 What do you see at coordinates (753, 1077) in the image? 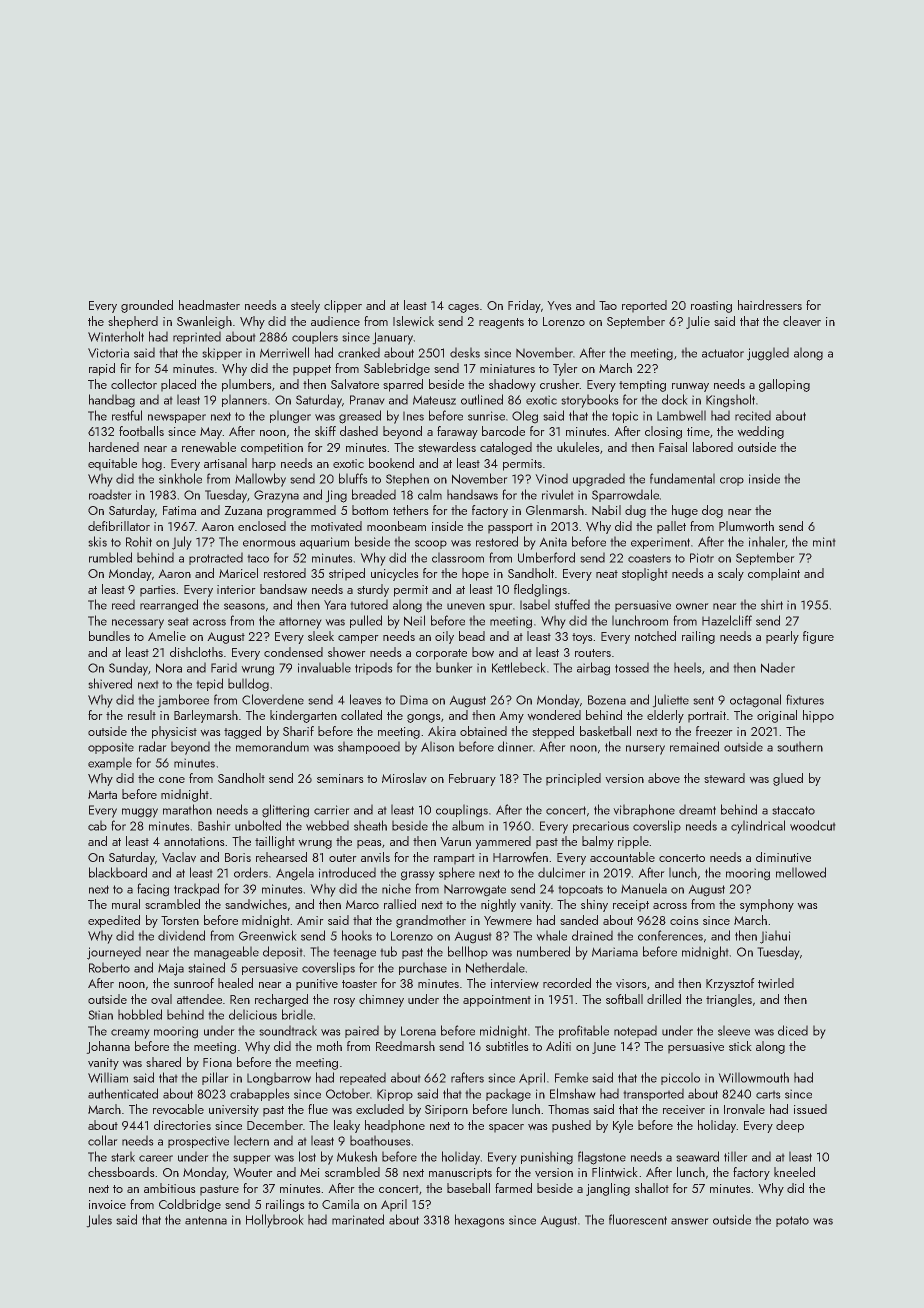
I see `Willowmouth` at bounding box center [753, 1077].
